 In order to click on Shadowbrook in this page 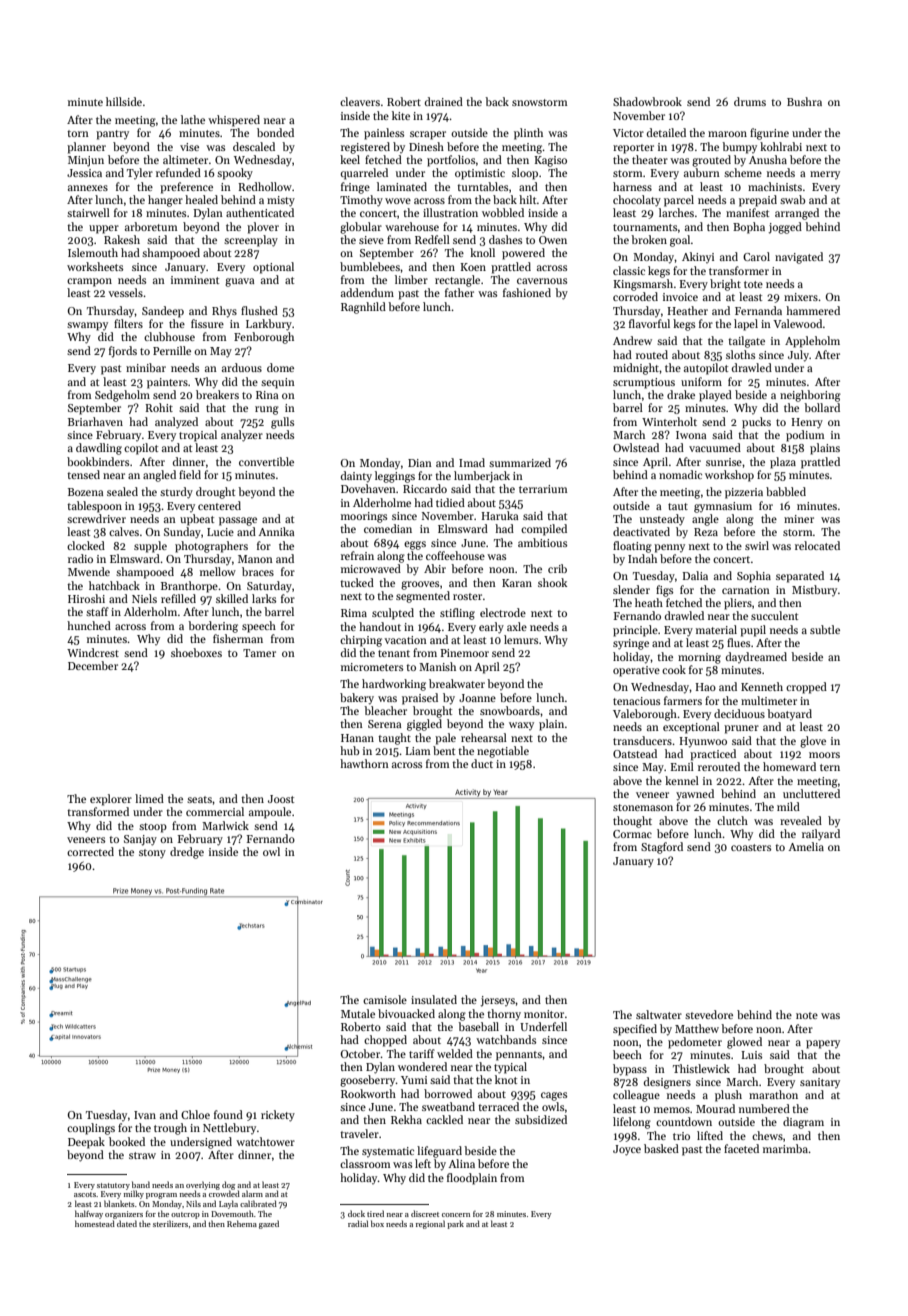, I will do `click(647, 101)`.
